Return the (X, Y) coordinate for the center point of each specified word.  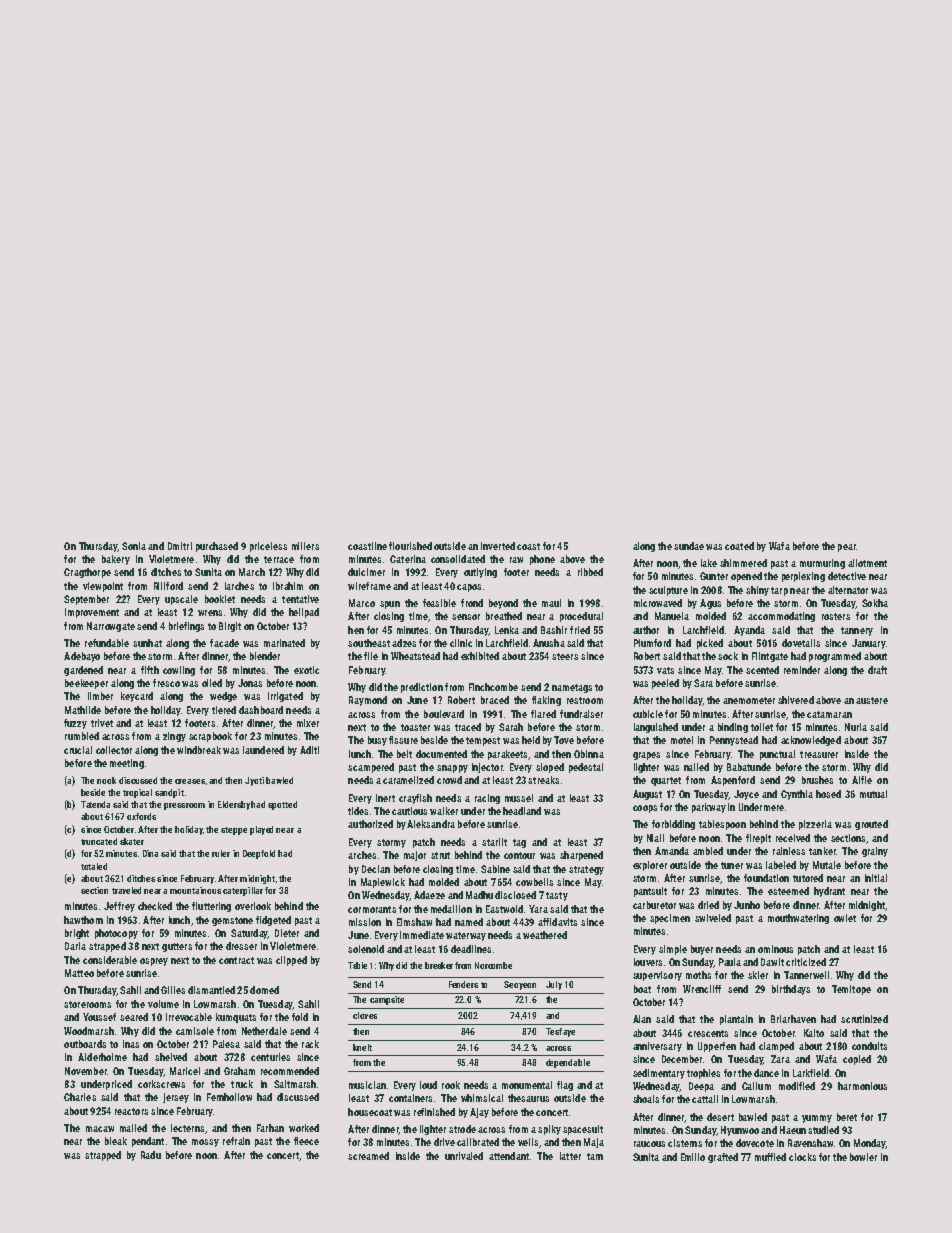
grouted (871, 825)
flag (565, 1086)
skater (132, 841)
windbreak (199, 750)
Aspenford (733, 781)
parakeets (507, 755)
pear (847, 548)
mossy (205, 1143)
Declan (376, 869)
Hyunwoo (740, 1131)
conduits (869, 1046)
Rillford (168, 586)
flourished (410, 546)
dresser (241, 946)
